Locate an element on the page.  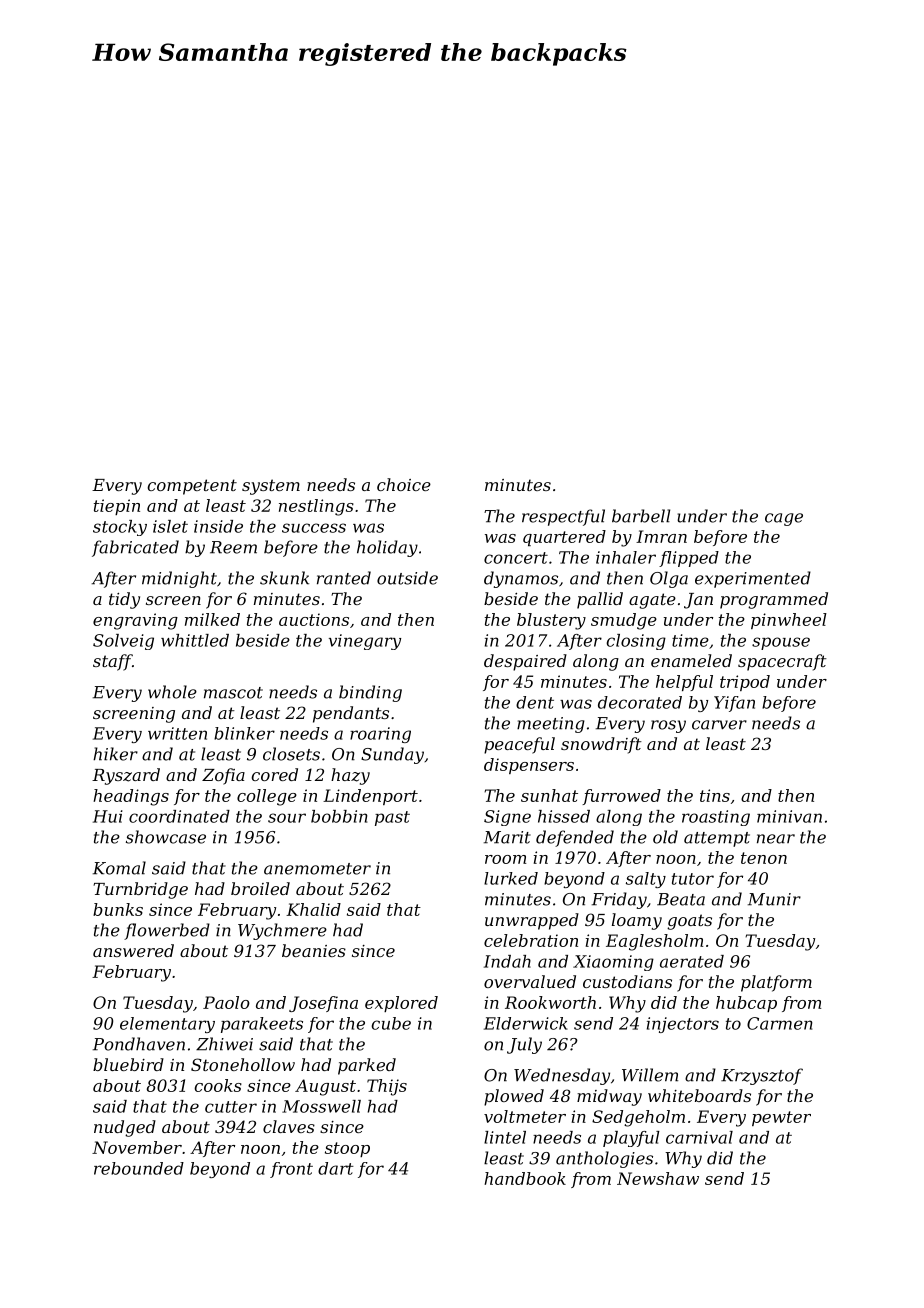
rebounded is located at coordinates (139, 1168).
